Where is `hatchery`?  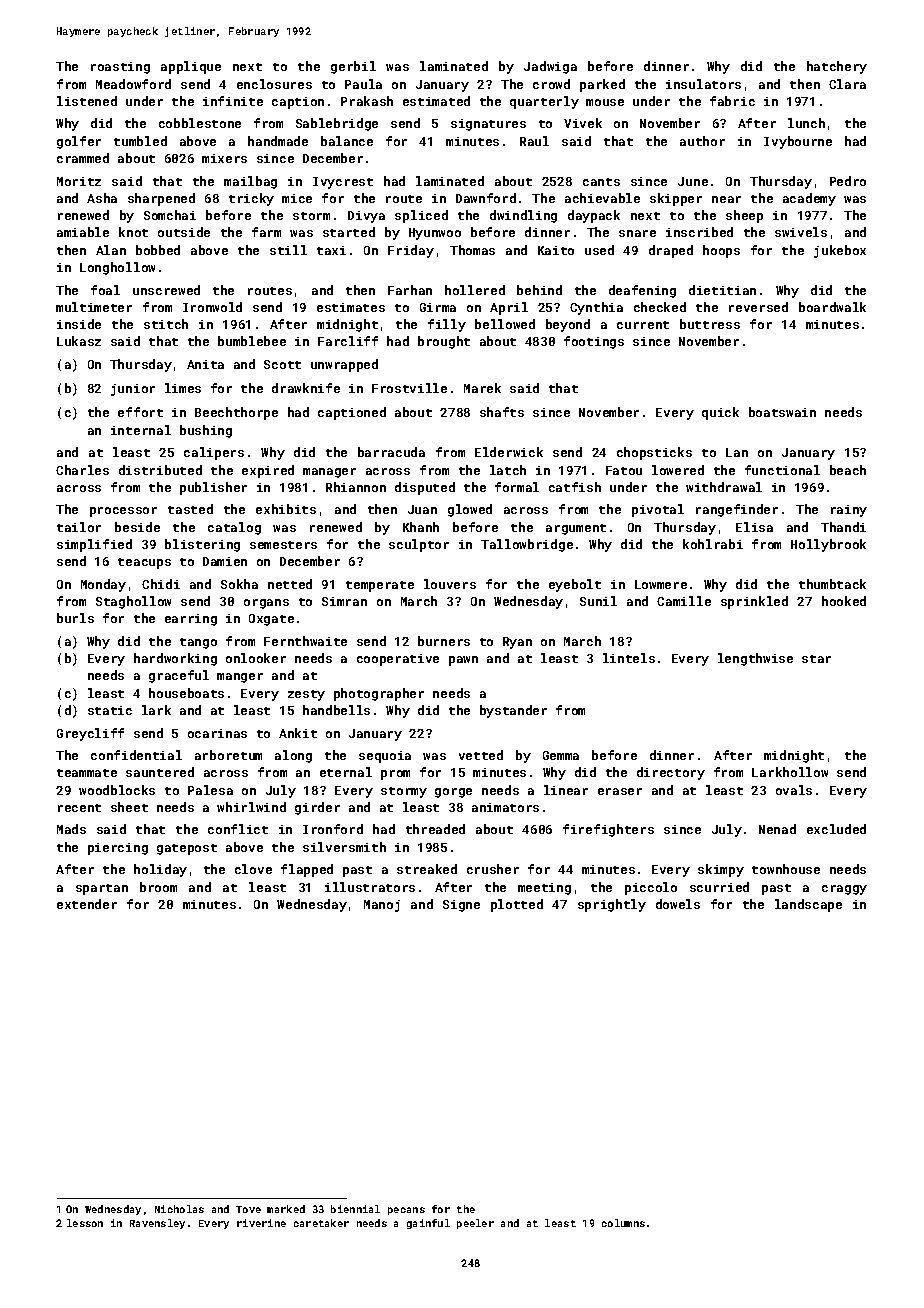 hatchery is located at coordinates (837, 67).
